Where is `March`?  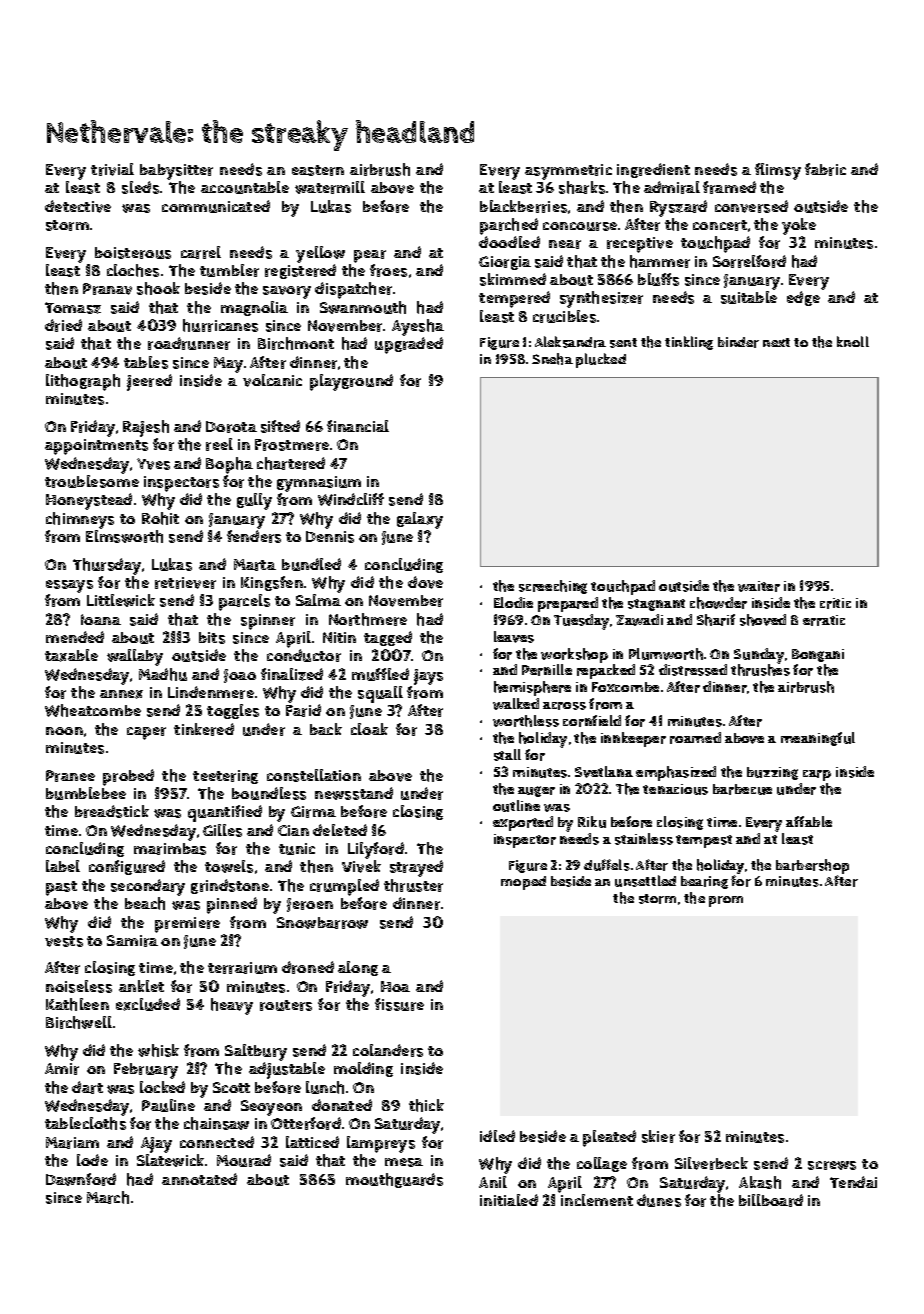 March is located at coordinates (108, 1197).
